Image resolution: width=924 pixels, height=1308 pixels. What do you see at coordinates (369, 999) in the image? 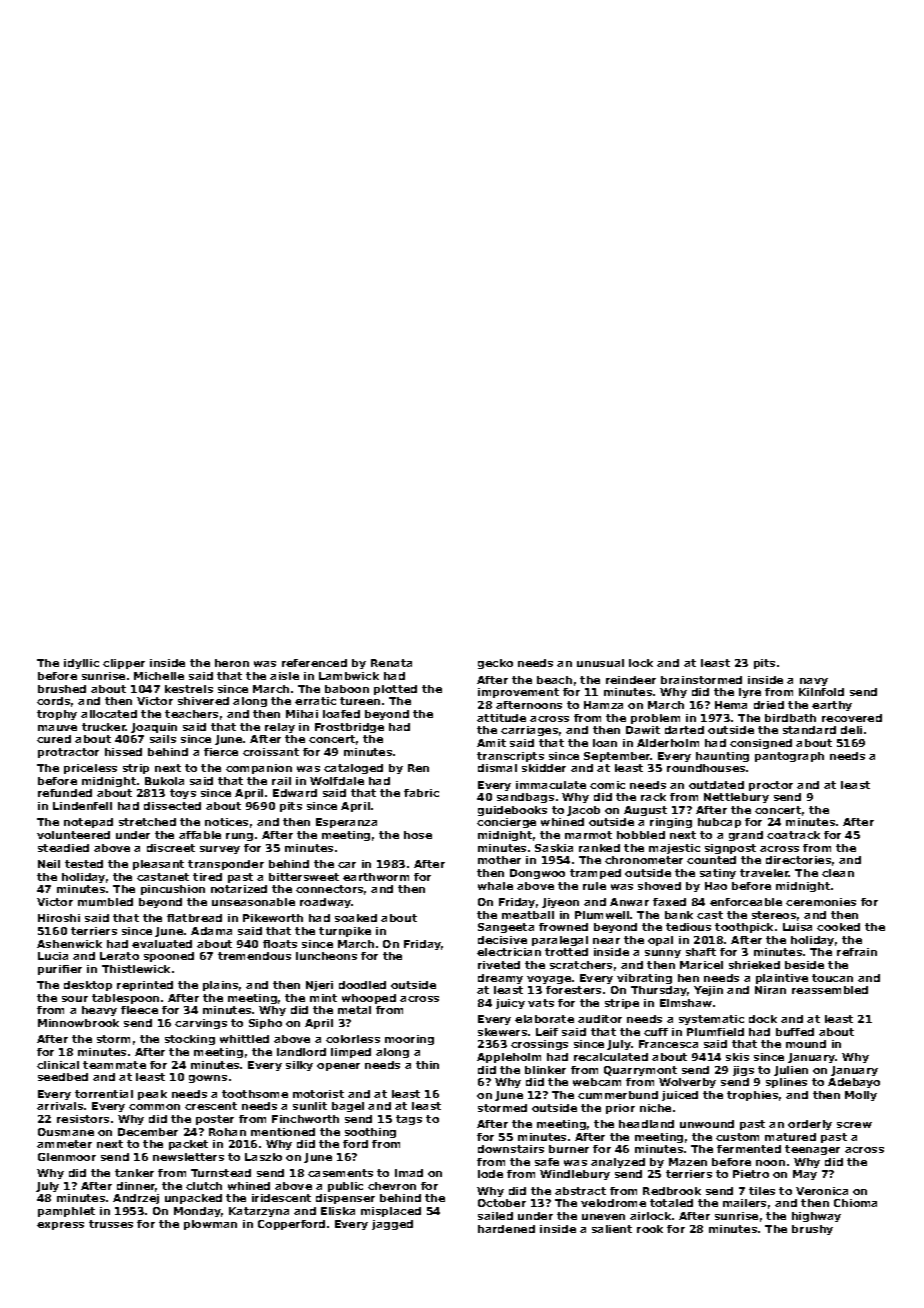
I see `whooped` at bounding box center [369, 999].
